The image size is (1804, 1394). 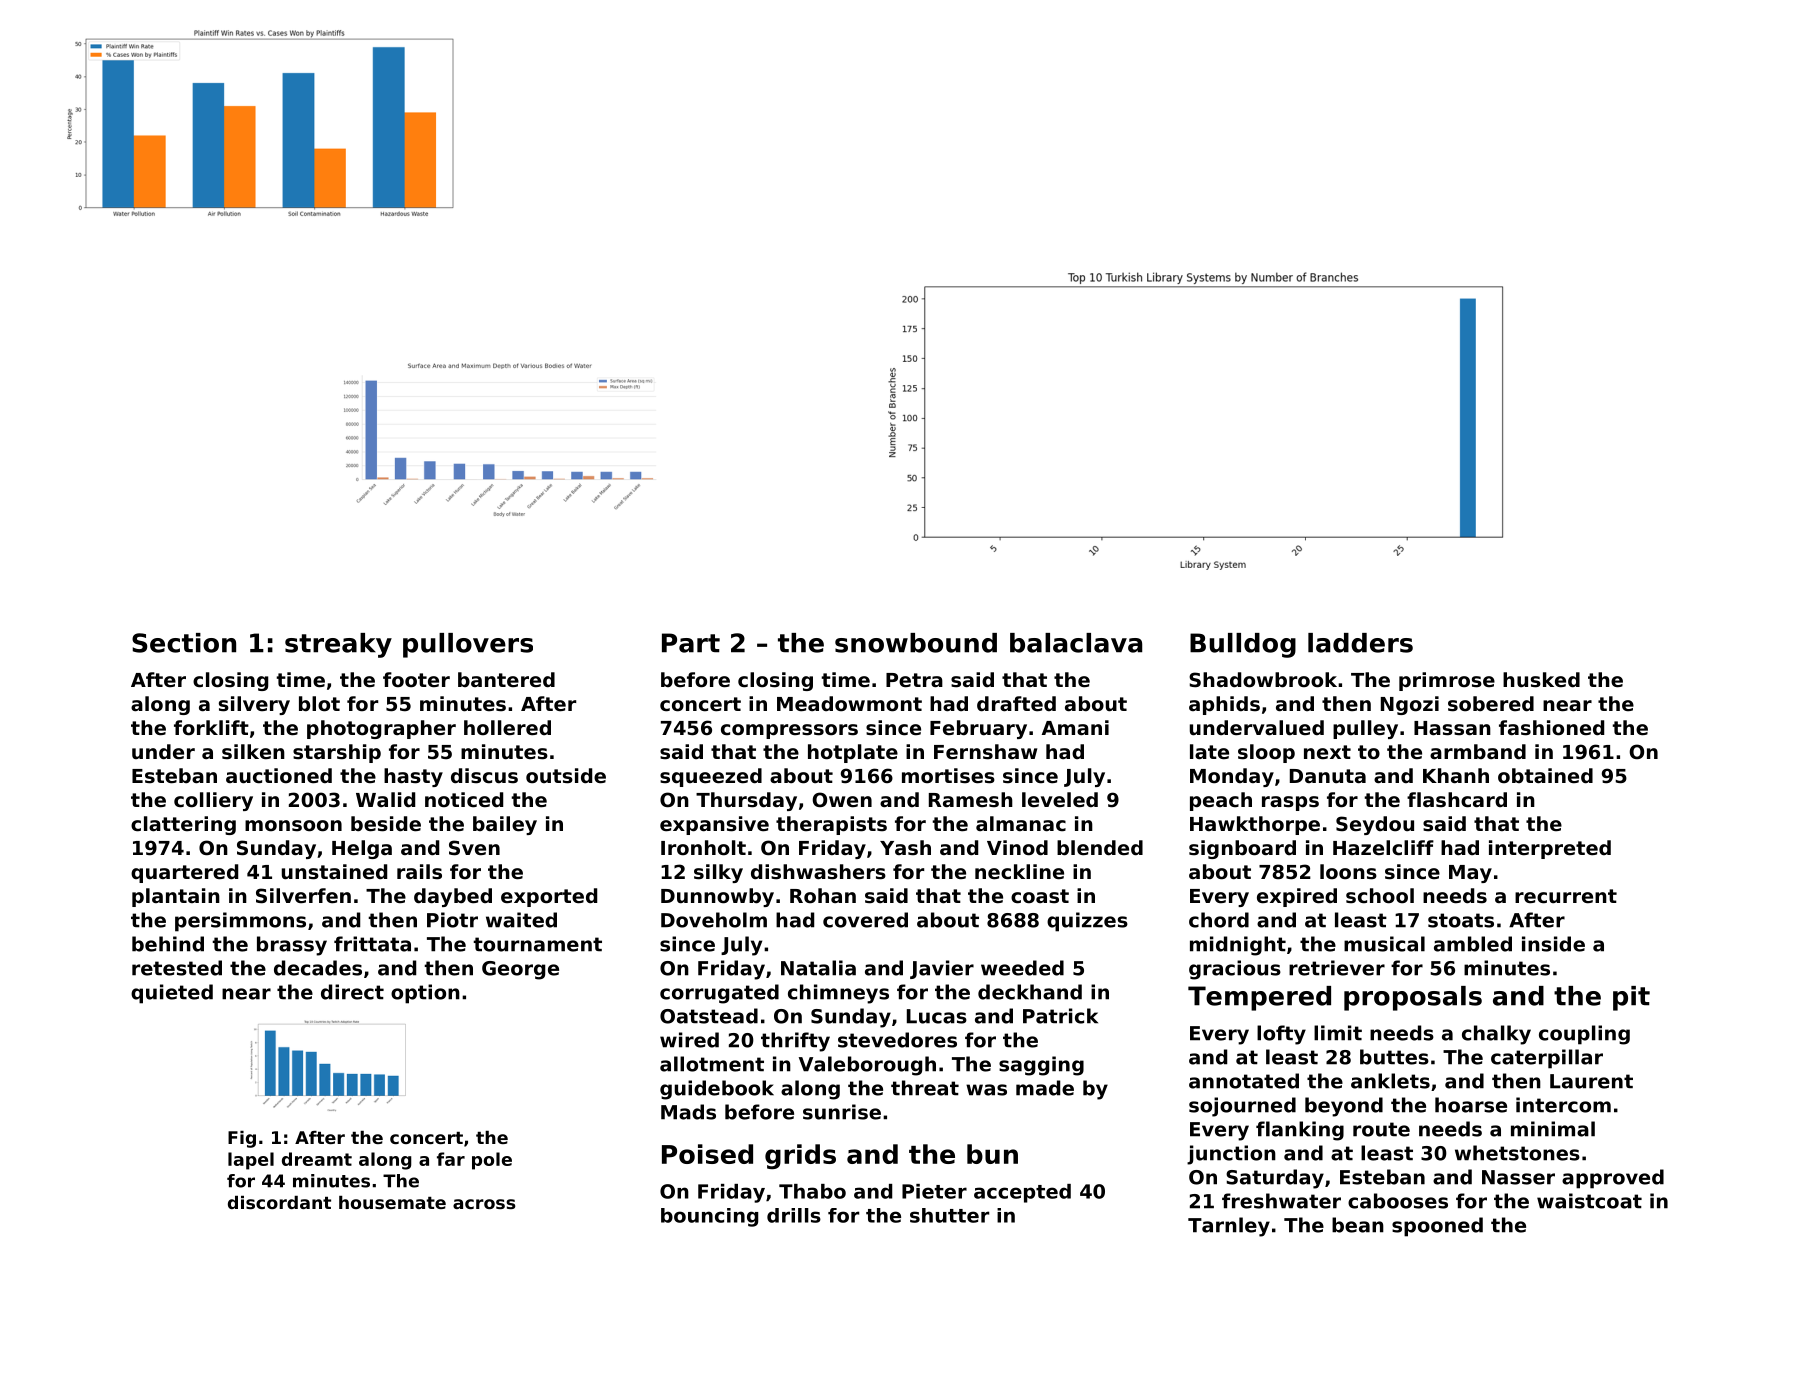 What do you see at coordinates (184, 643) in the image?
I see `Section` at bounding box center [184, 643].
